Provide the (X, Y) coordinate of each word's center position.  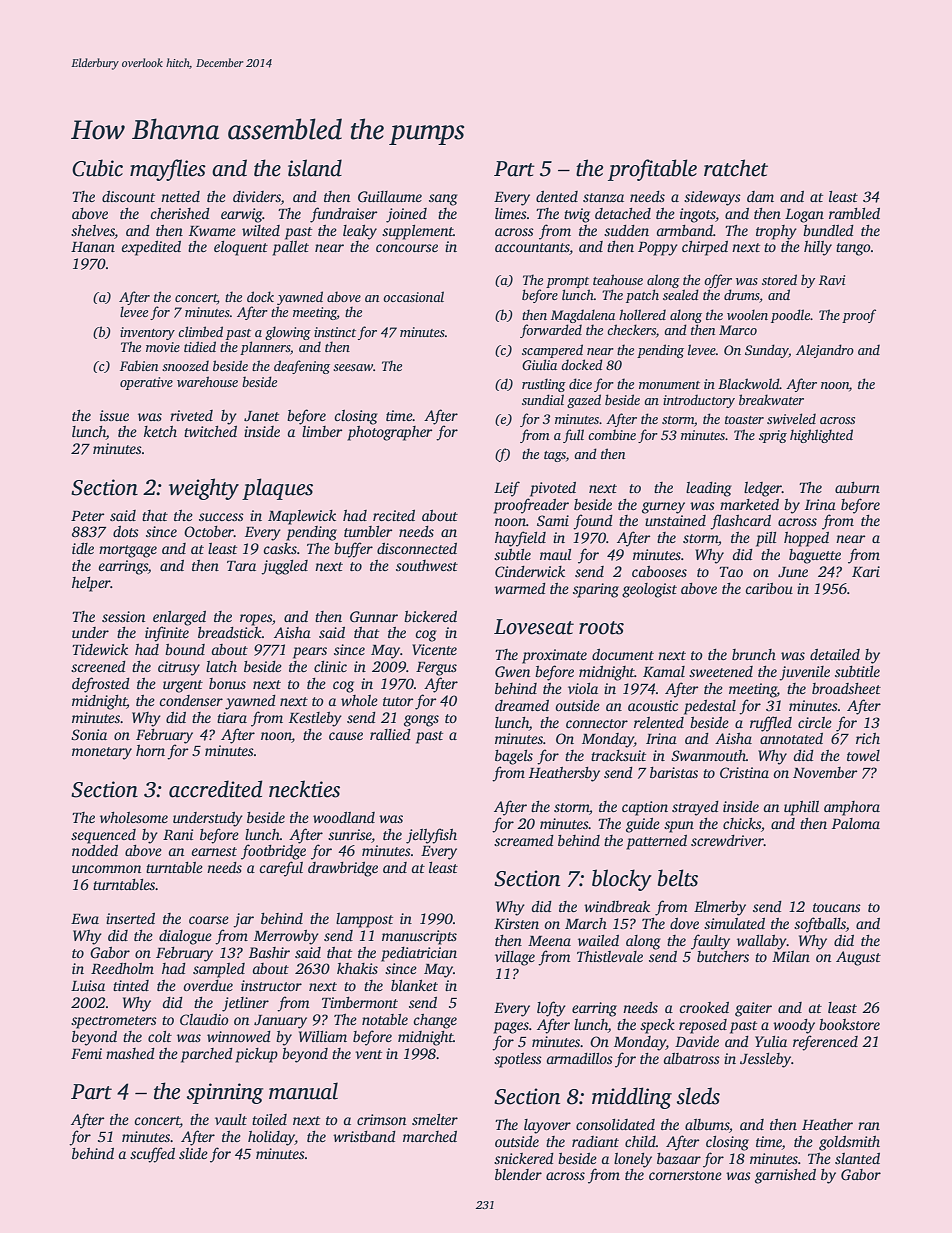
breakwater (771, 399)
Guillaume (390, 196)
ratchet (736, 168)
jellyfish (431, 836)
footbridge (273, 852)
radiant (595, 1141)
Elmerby (720, 908)
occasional (413, 296)
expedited (151, 248)
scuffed (152, 1155)
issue (114, 415)
